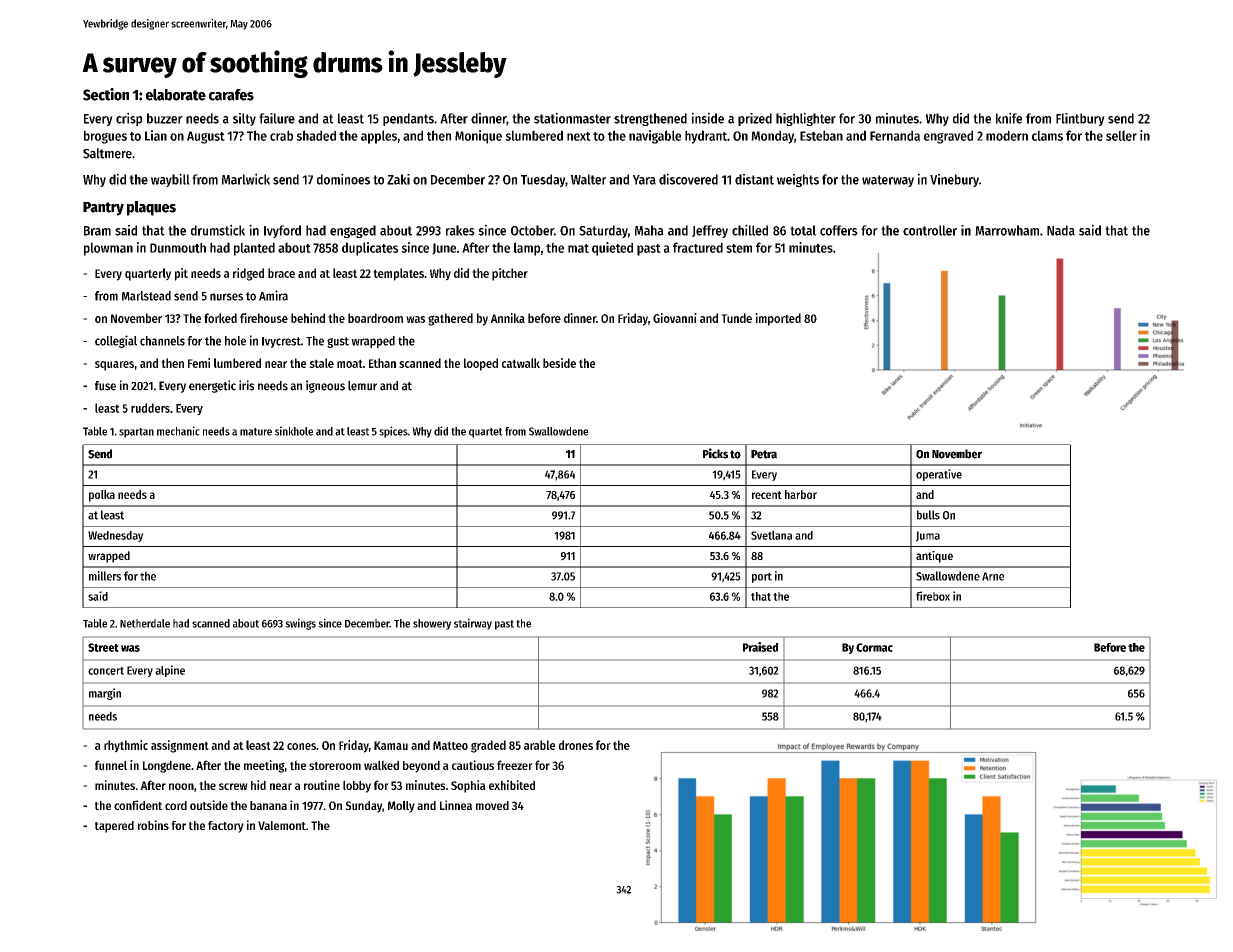 This screenshot has width=1233, height=952. Describe the element at coordinates (106, 94) in the screenshot. I see `Section` at that location.
